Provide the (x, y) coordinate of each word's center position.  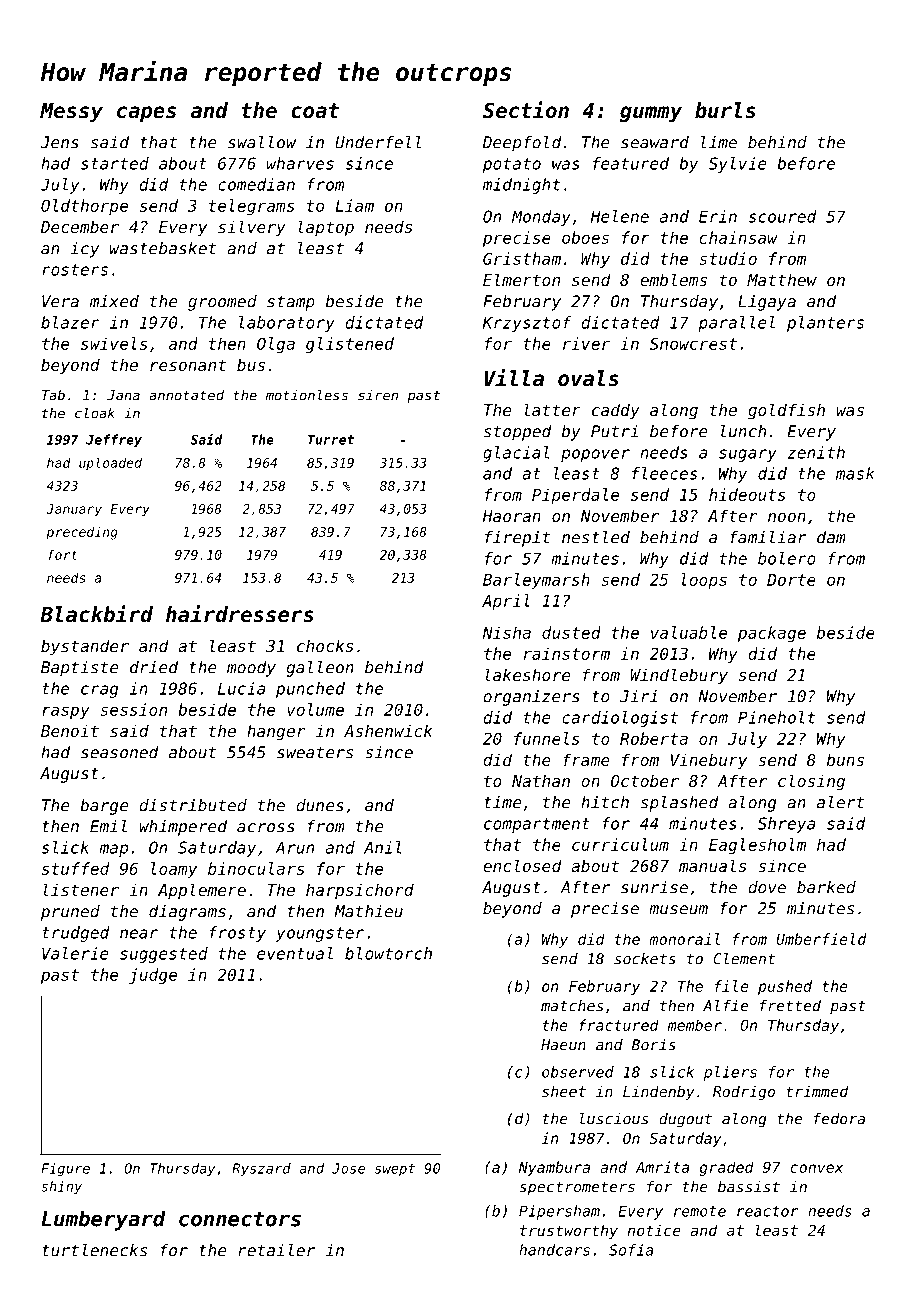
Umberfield (821, 939)
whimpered (183, 828)
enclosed (522, 865)
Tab (53, 395)
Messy (71, 113)
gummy (651, 114)
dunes (320, 805)
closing (811, 782)
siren (378, 395)
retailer (276, 1250)
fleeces (664, 473)
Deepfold (522, 144)
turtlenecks (94, 1250)
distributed (193, 805)
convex (816, 1168)
